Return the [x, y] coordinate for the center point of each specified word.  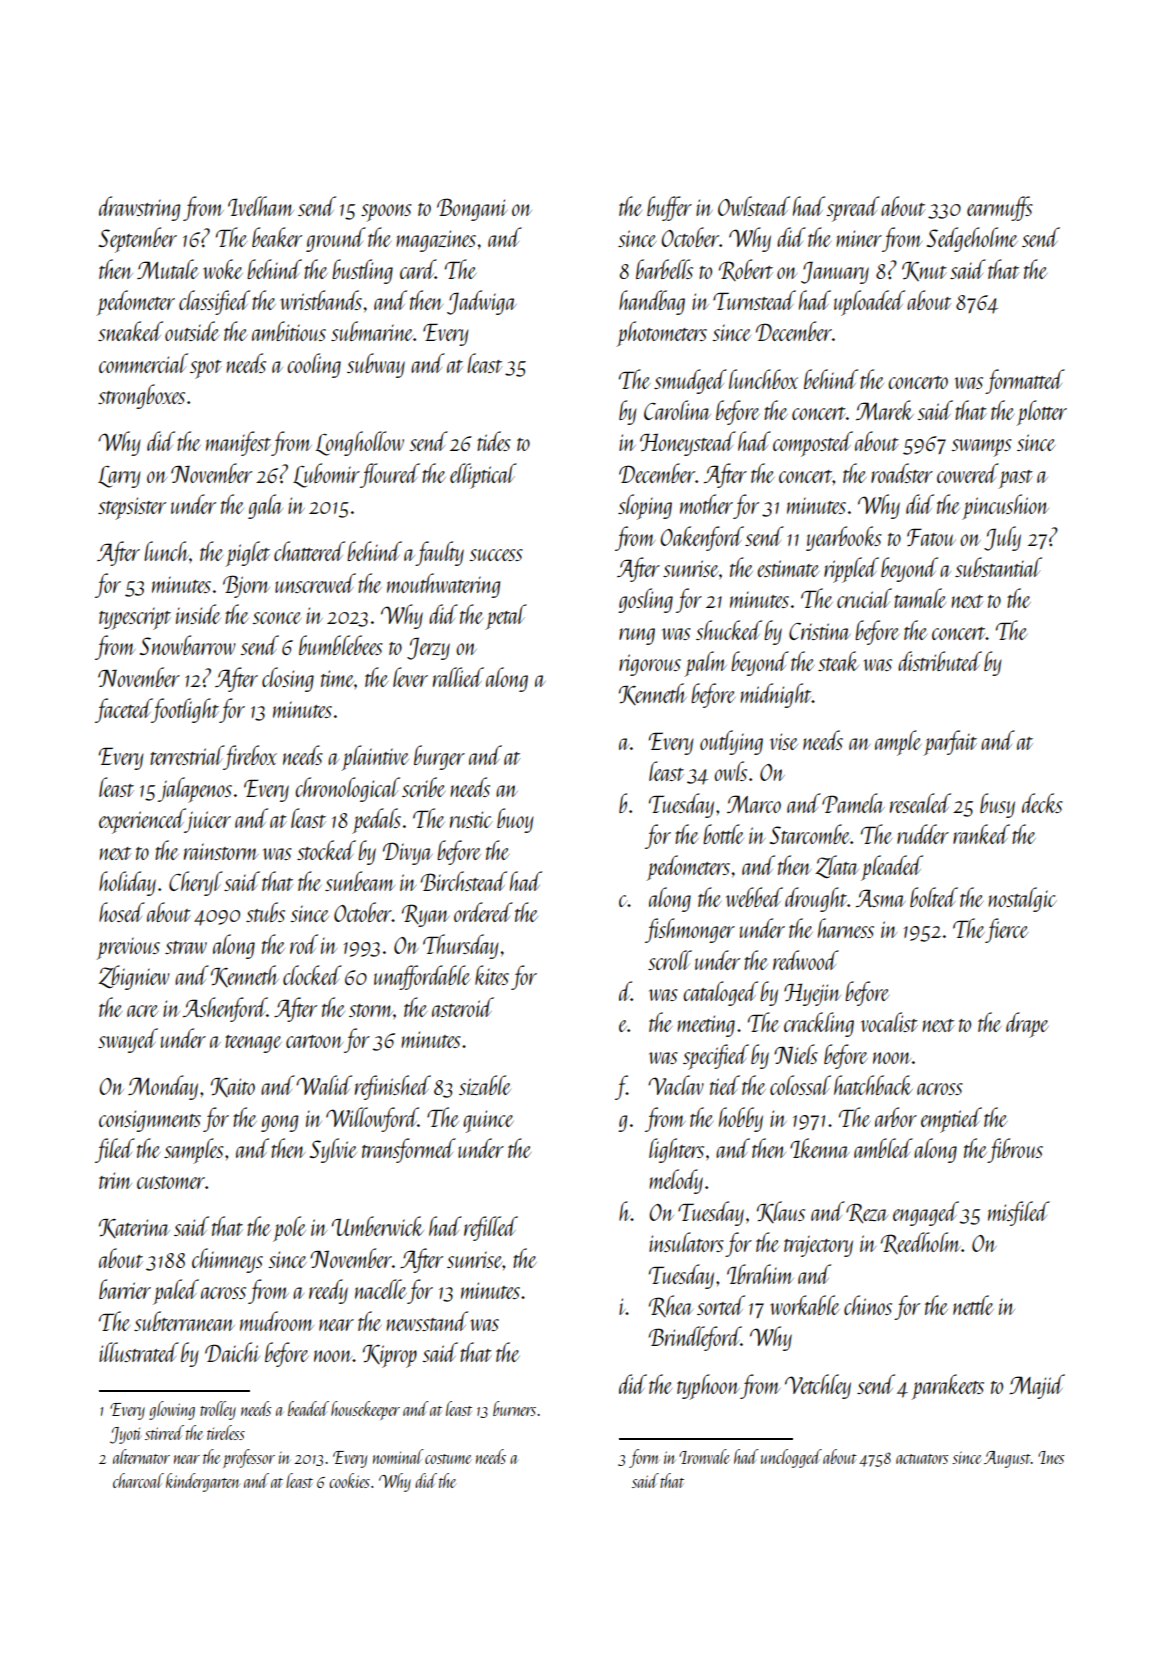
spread [853, 209]
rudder [923, 834]
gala [265, 506]
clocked [312, 975]
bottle [723, 834]
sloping [645, 507]
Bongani [472, 209]
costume [448, 1459]
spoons [386, 213]
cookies [349, 1480]
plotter [1041, 413]
